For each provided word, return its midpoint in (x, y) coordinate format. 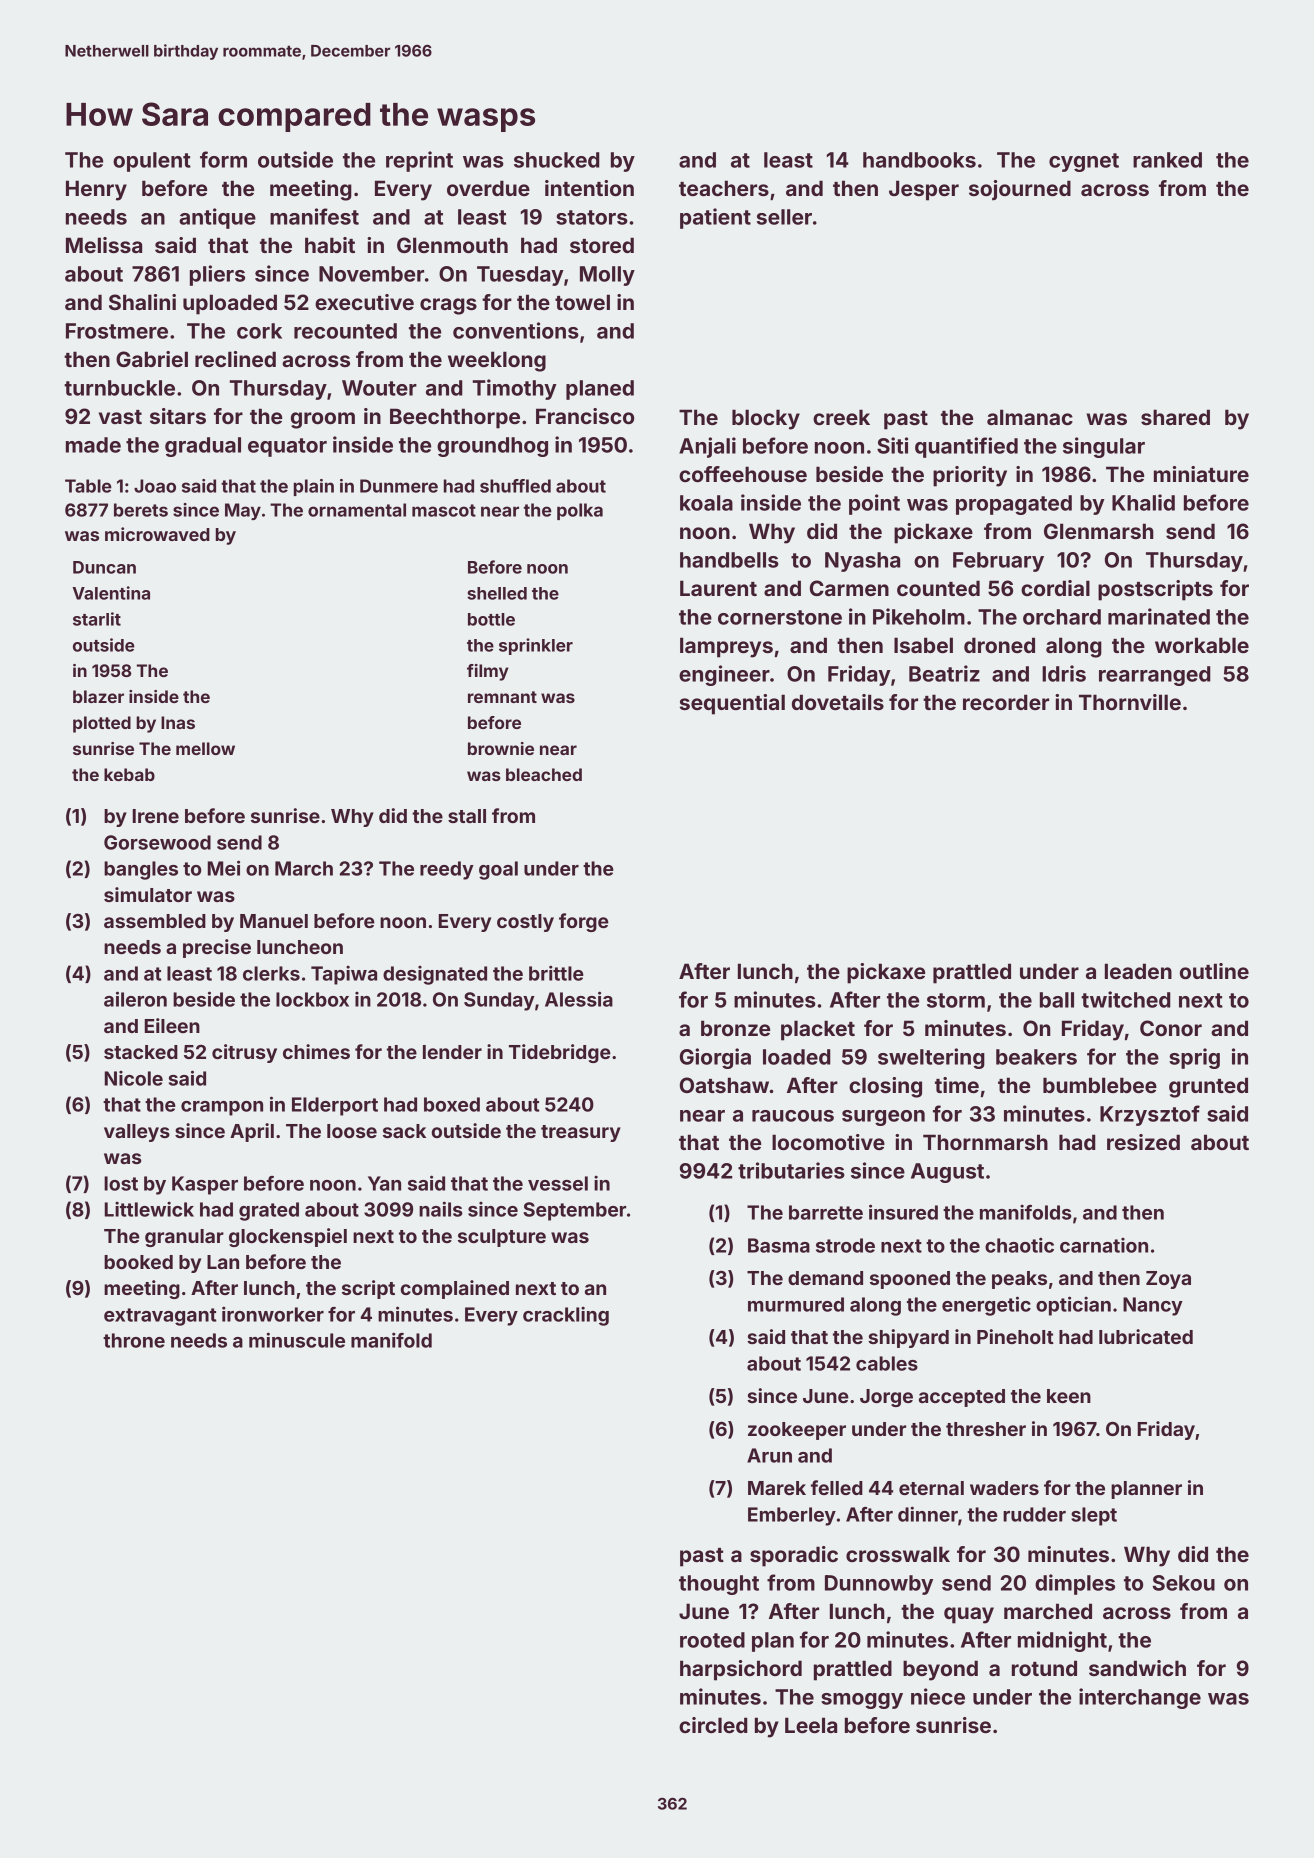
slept (1094, 1516)
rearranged (1155, 676)
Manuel (274, 921)
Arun (769, 1455)
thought (719, 1585)
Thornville (1130, 702)
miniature (1201, 474)
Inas (178, 722)
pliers (217, 275)
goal (498, 870)
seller (784, 217)
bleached (544, 774)
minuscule (297, 1340)
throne (134, 1340)
